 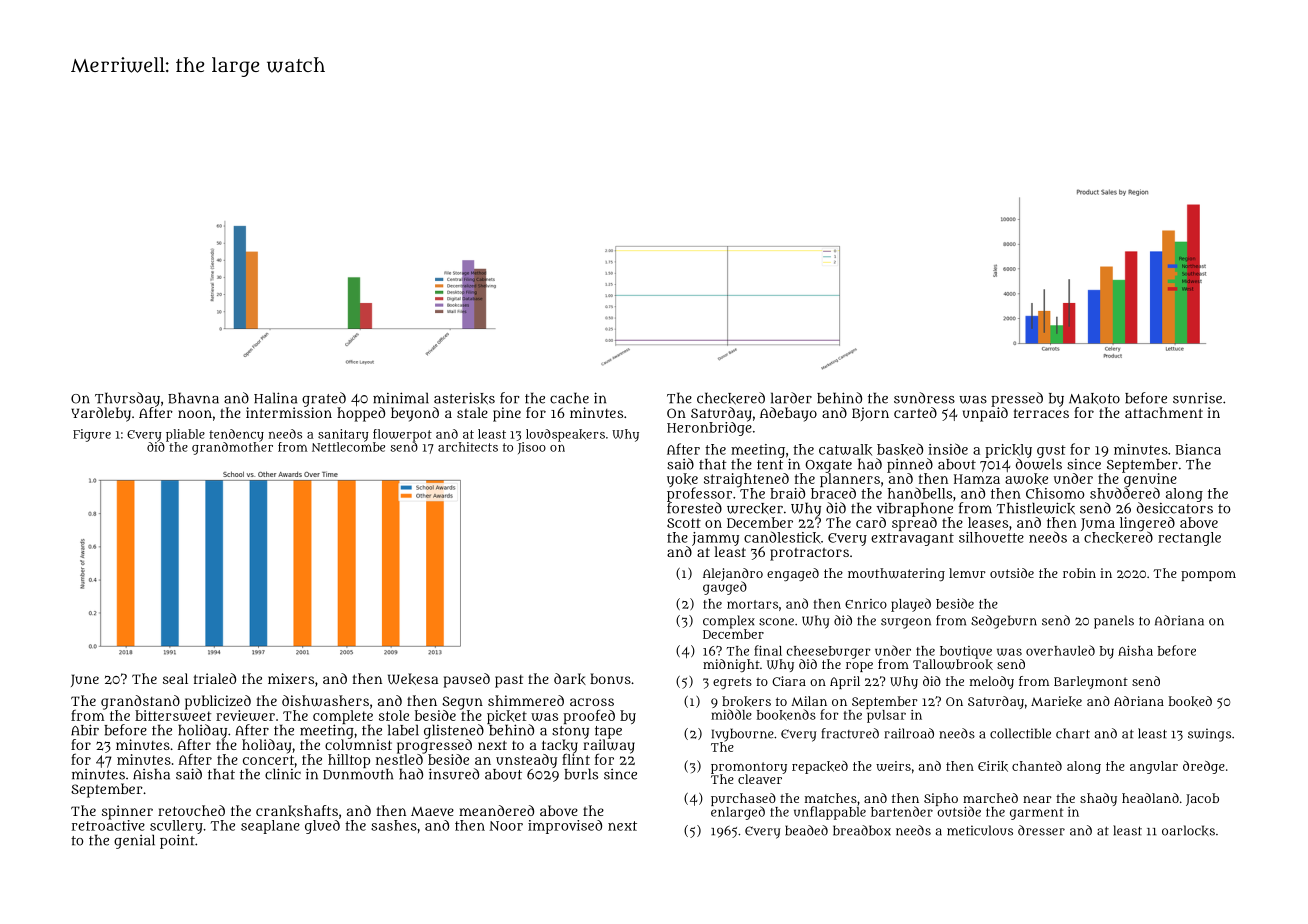 What do you see at coordinates (1150, 480) in the document?
I see `genuine` at bounding box center [1150, 480].
